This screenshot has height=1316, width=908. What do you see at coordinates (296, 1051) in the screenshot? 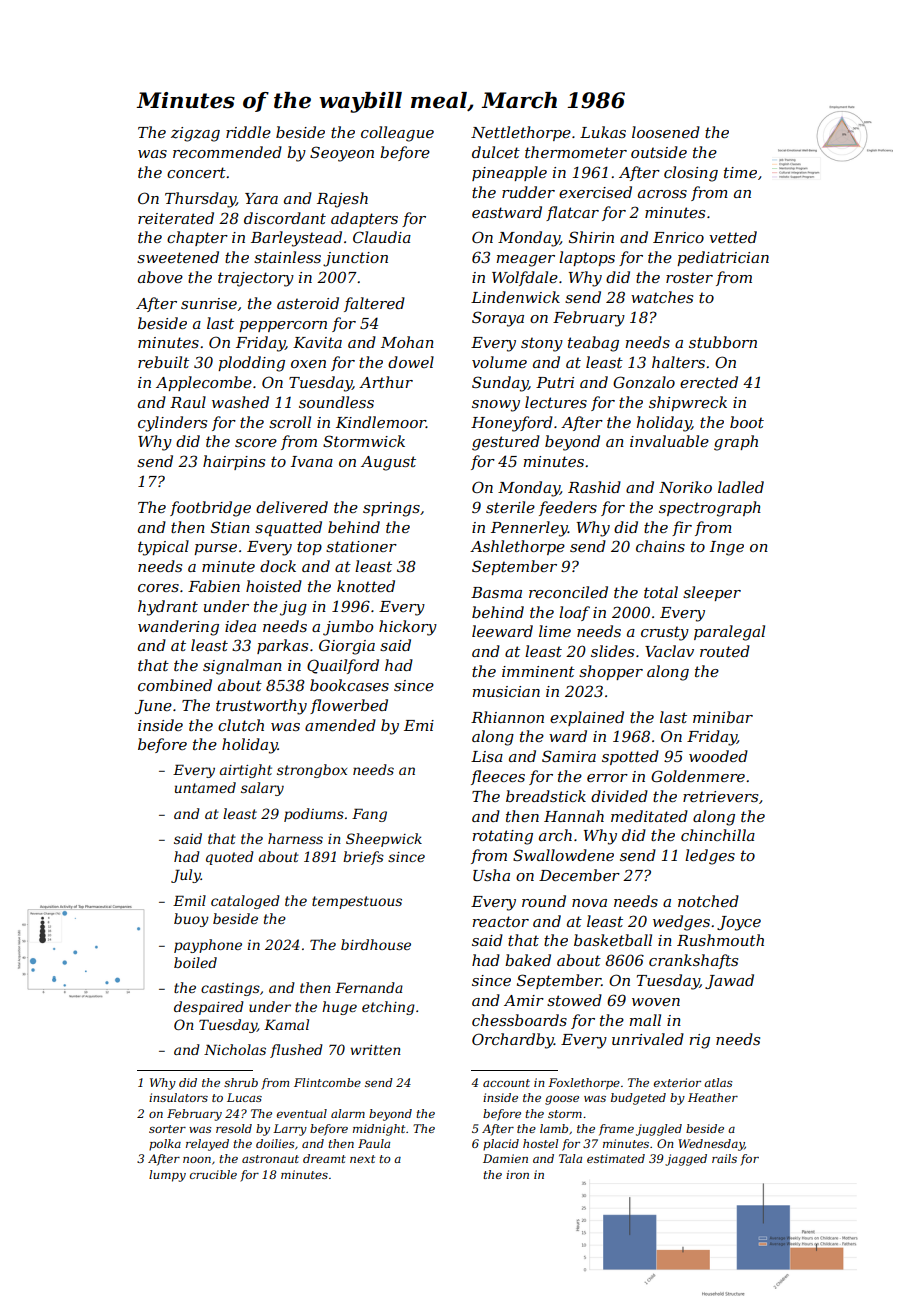
I see `flushed` at bounding box center [296, 1051].
